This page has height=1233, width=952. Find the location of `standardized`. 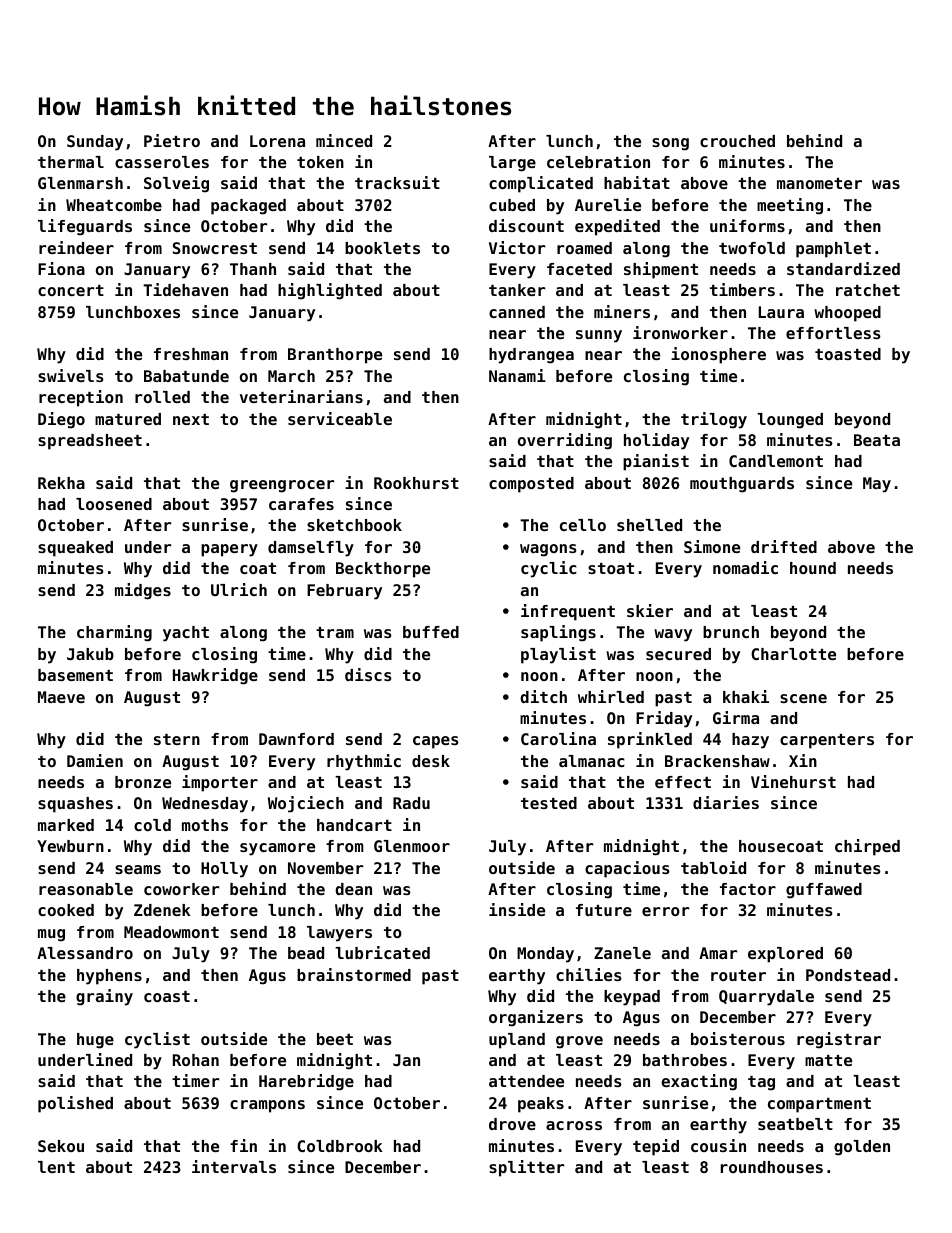

standardized is located at coordinates (843, 268).
